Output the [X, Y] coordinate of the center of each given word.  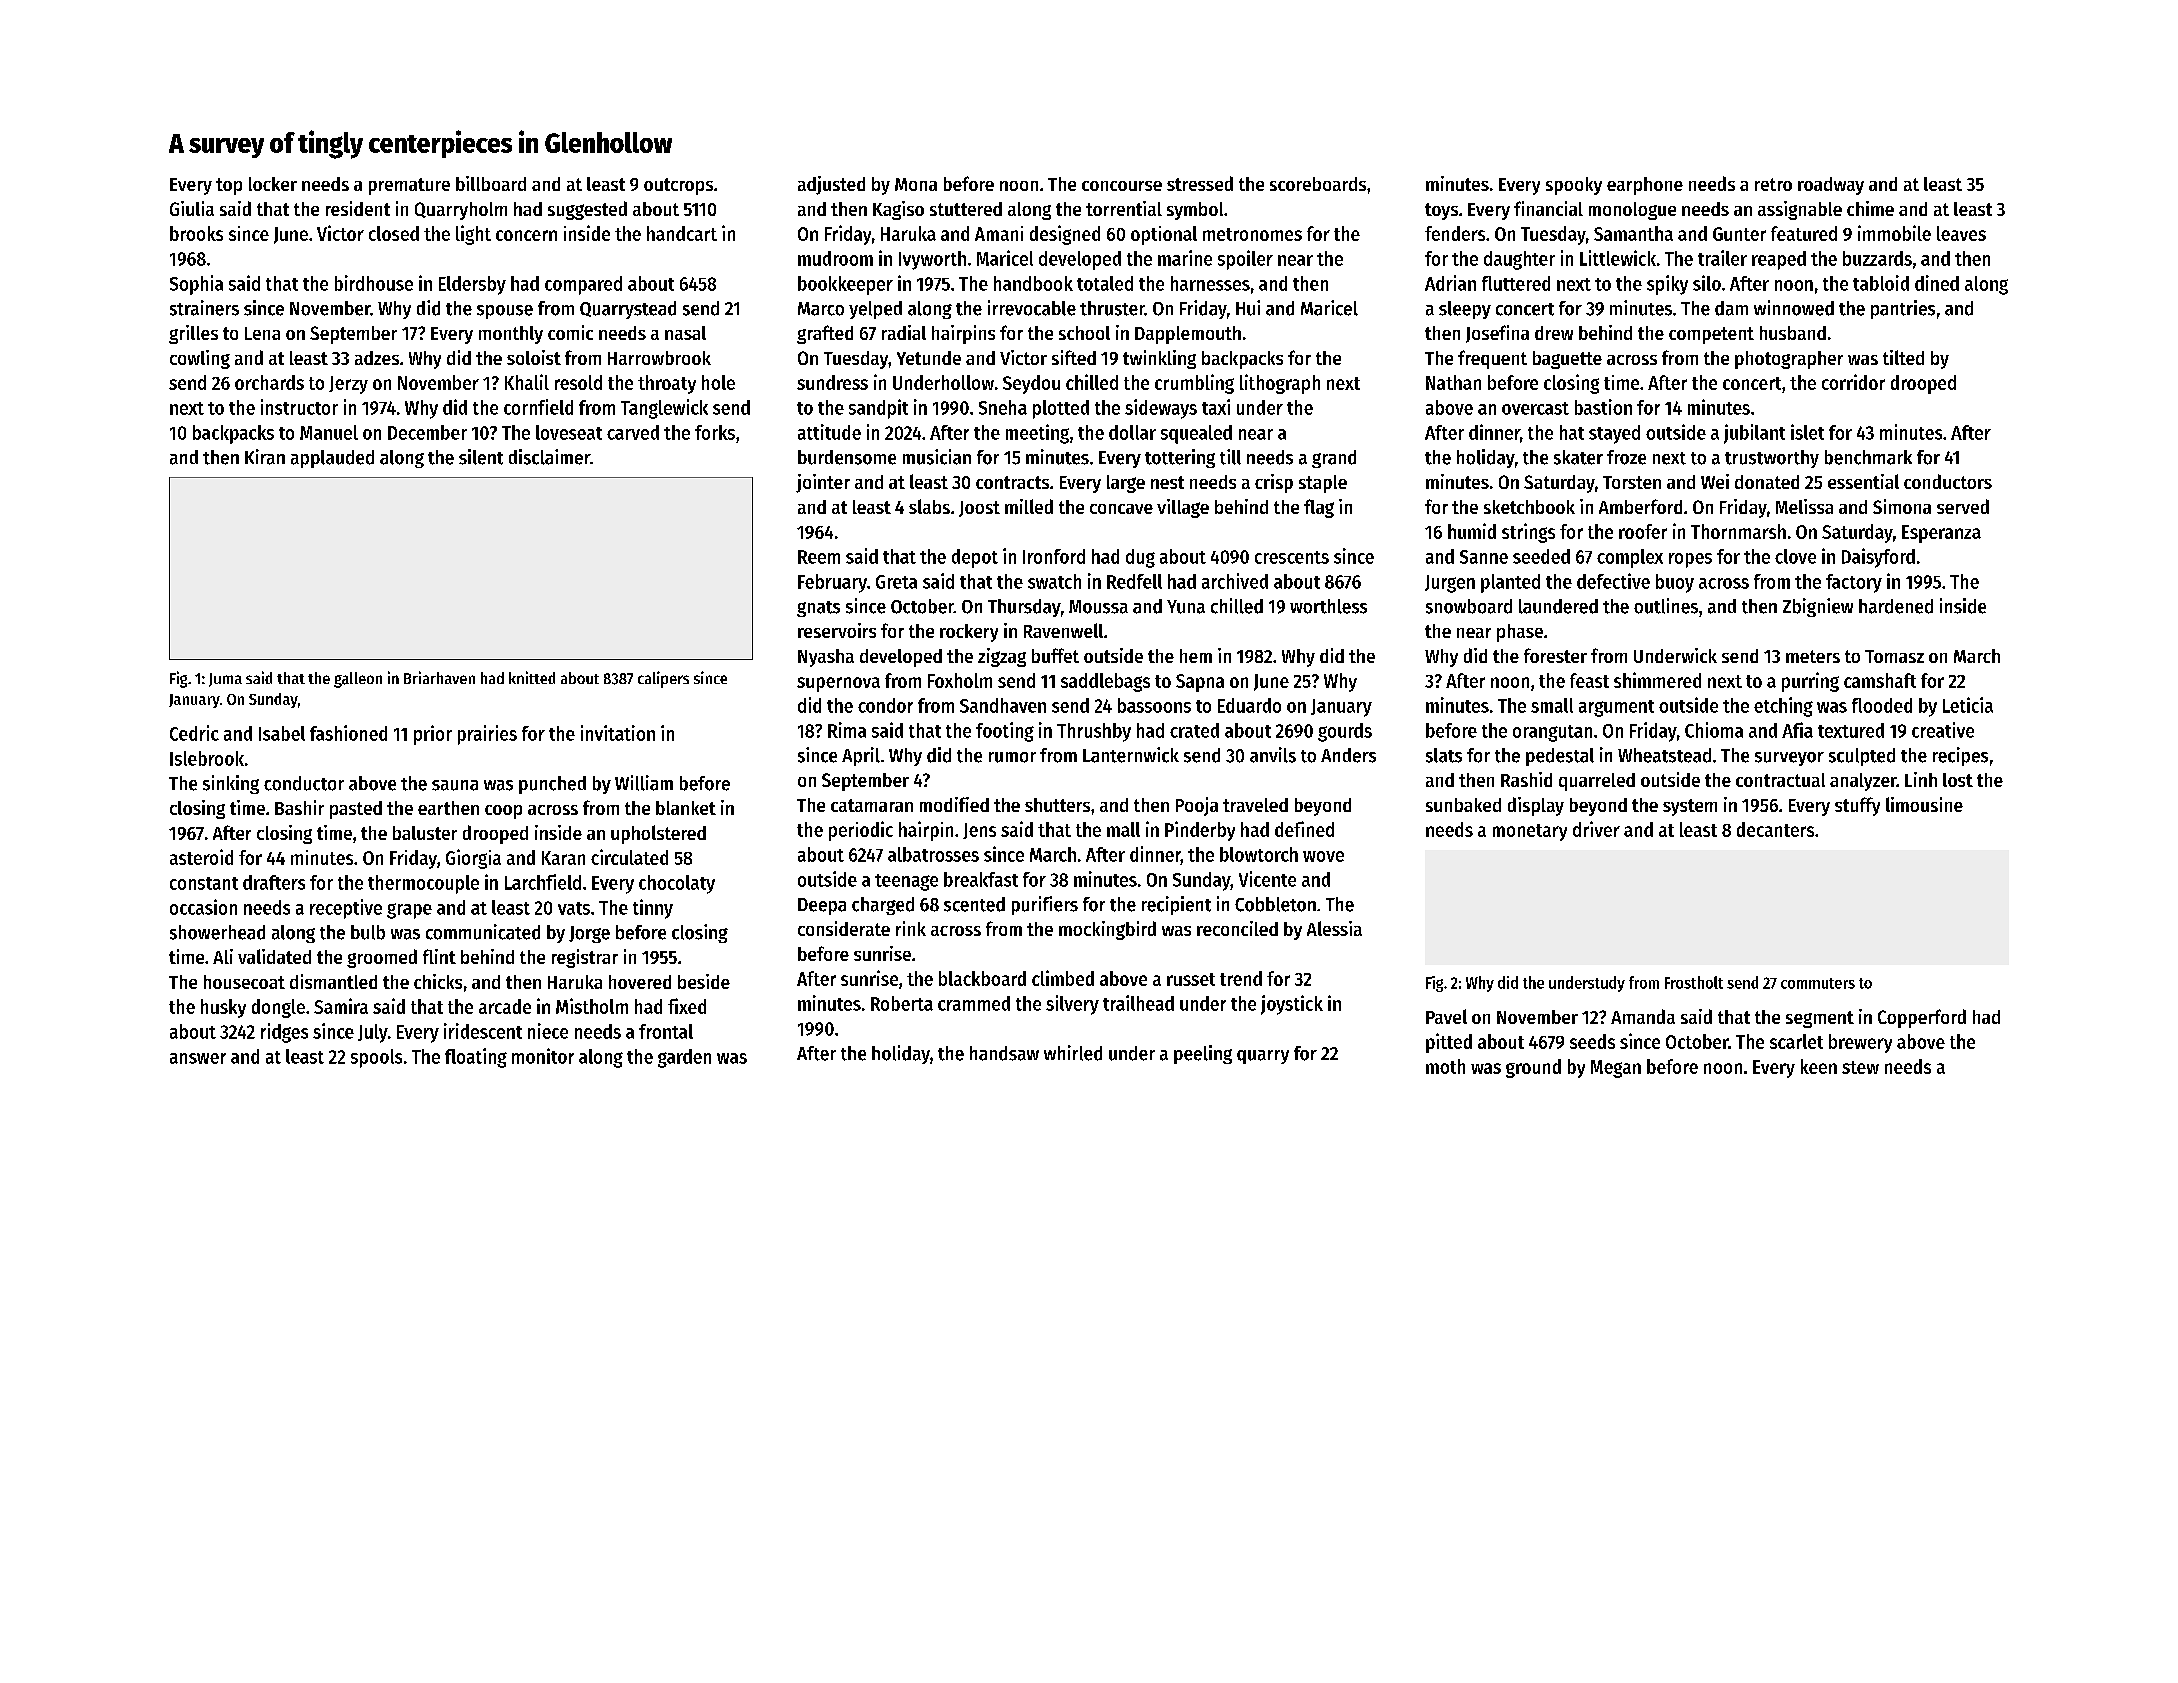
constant [204, 883]
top [229, 186]
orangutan [1552, 733]
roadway [1831, 186]
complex [1630, 558]
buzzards [1877, 258]
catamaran [872, 805]
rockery [969, 633]
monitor [543, 1056]
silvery [1072, 1005]
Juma [225, 680]
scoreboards [1318, 184]
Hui [1248, 308]
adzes [377, 358]
